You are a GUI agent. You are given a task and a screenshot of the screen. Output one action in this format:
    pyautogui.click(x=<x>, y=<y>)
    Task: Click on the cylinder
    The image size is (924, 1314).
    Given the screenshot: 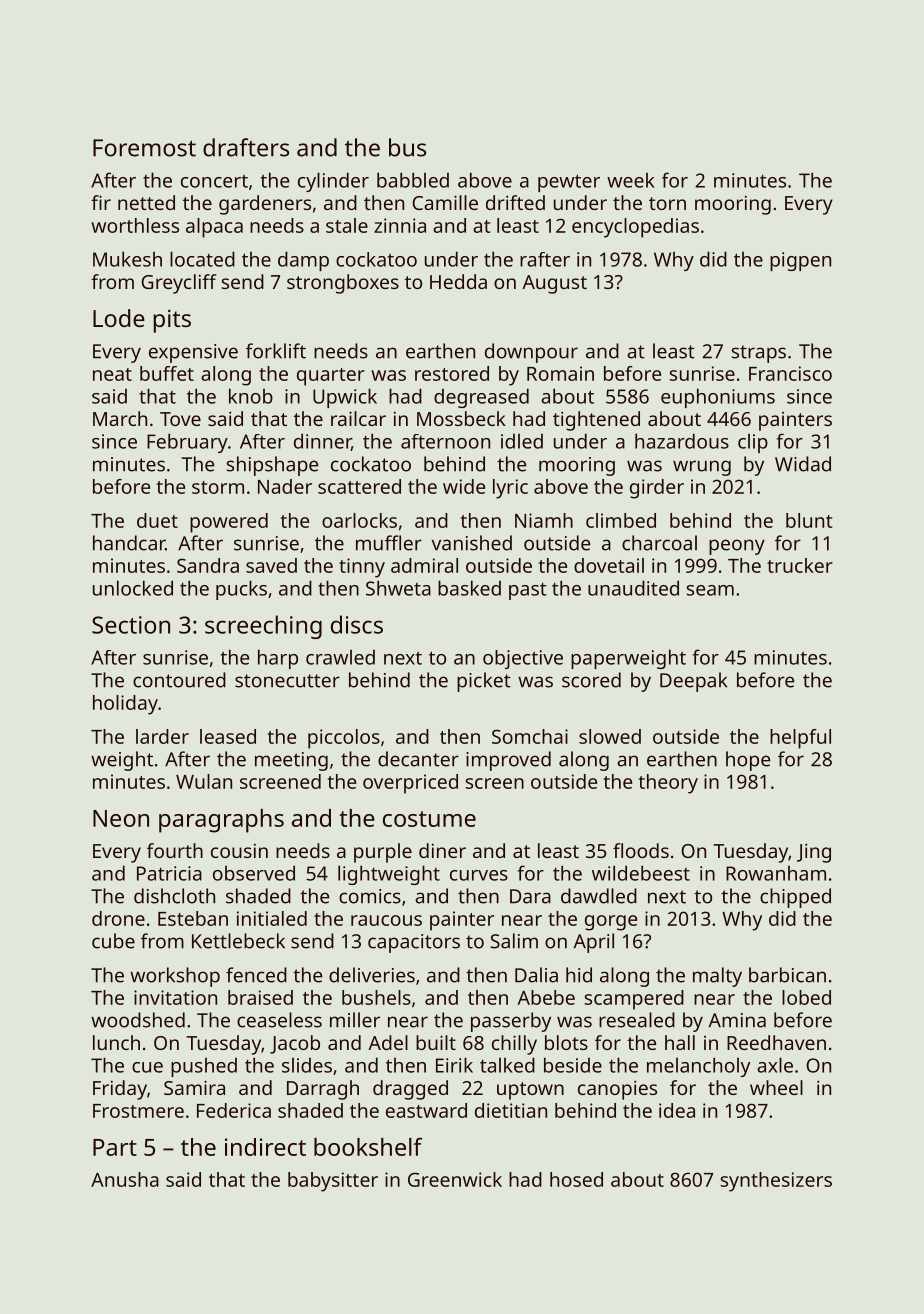 What is the action you would take?
    pyautogui.click(x=333, y=182)
